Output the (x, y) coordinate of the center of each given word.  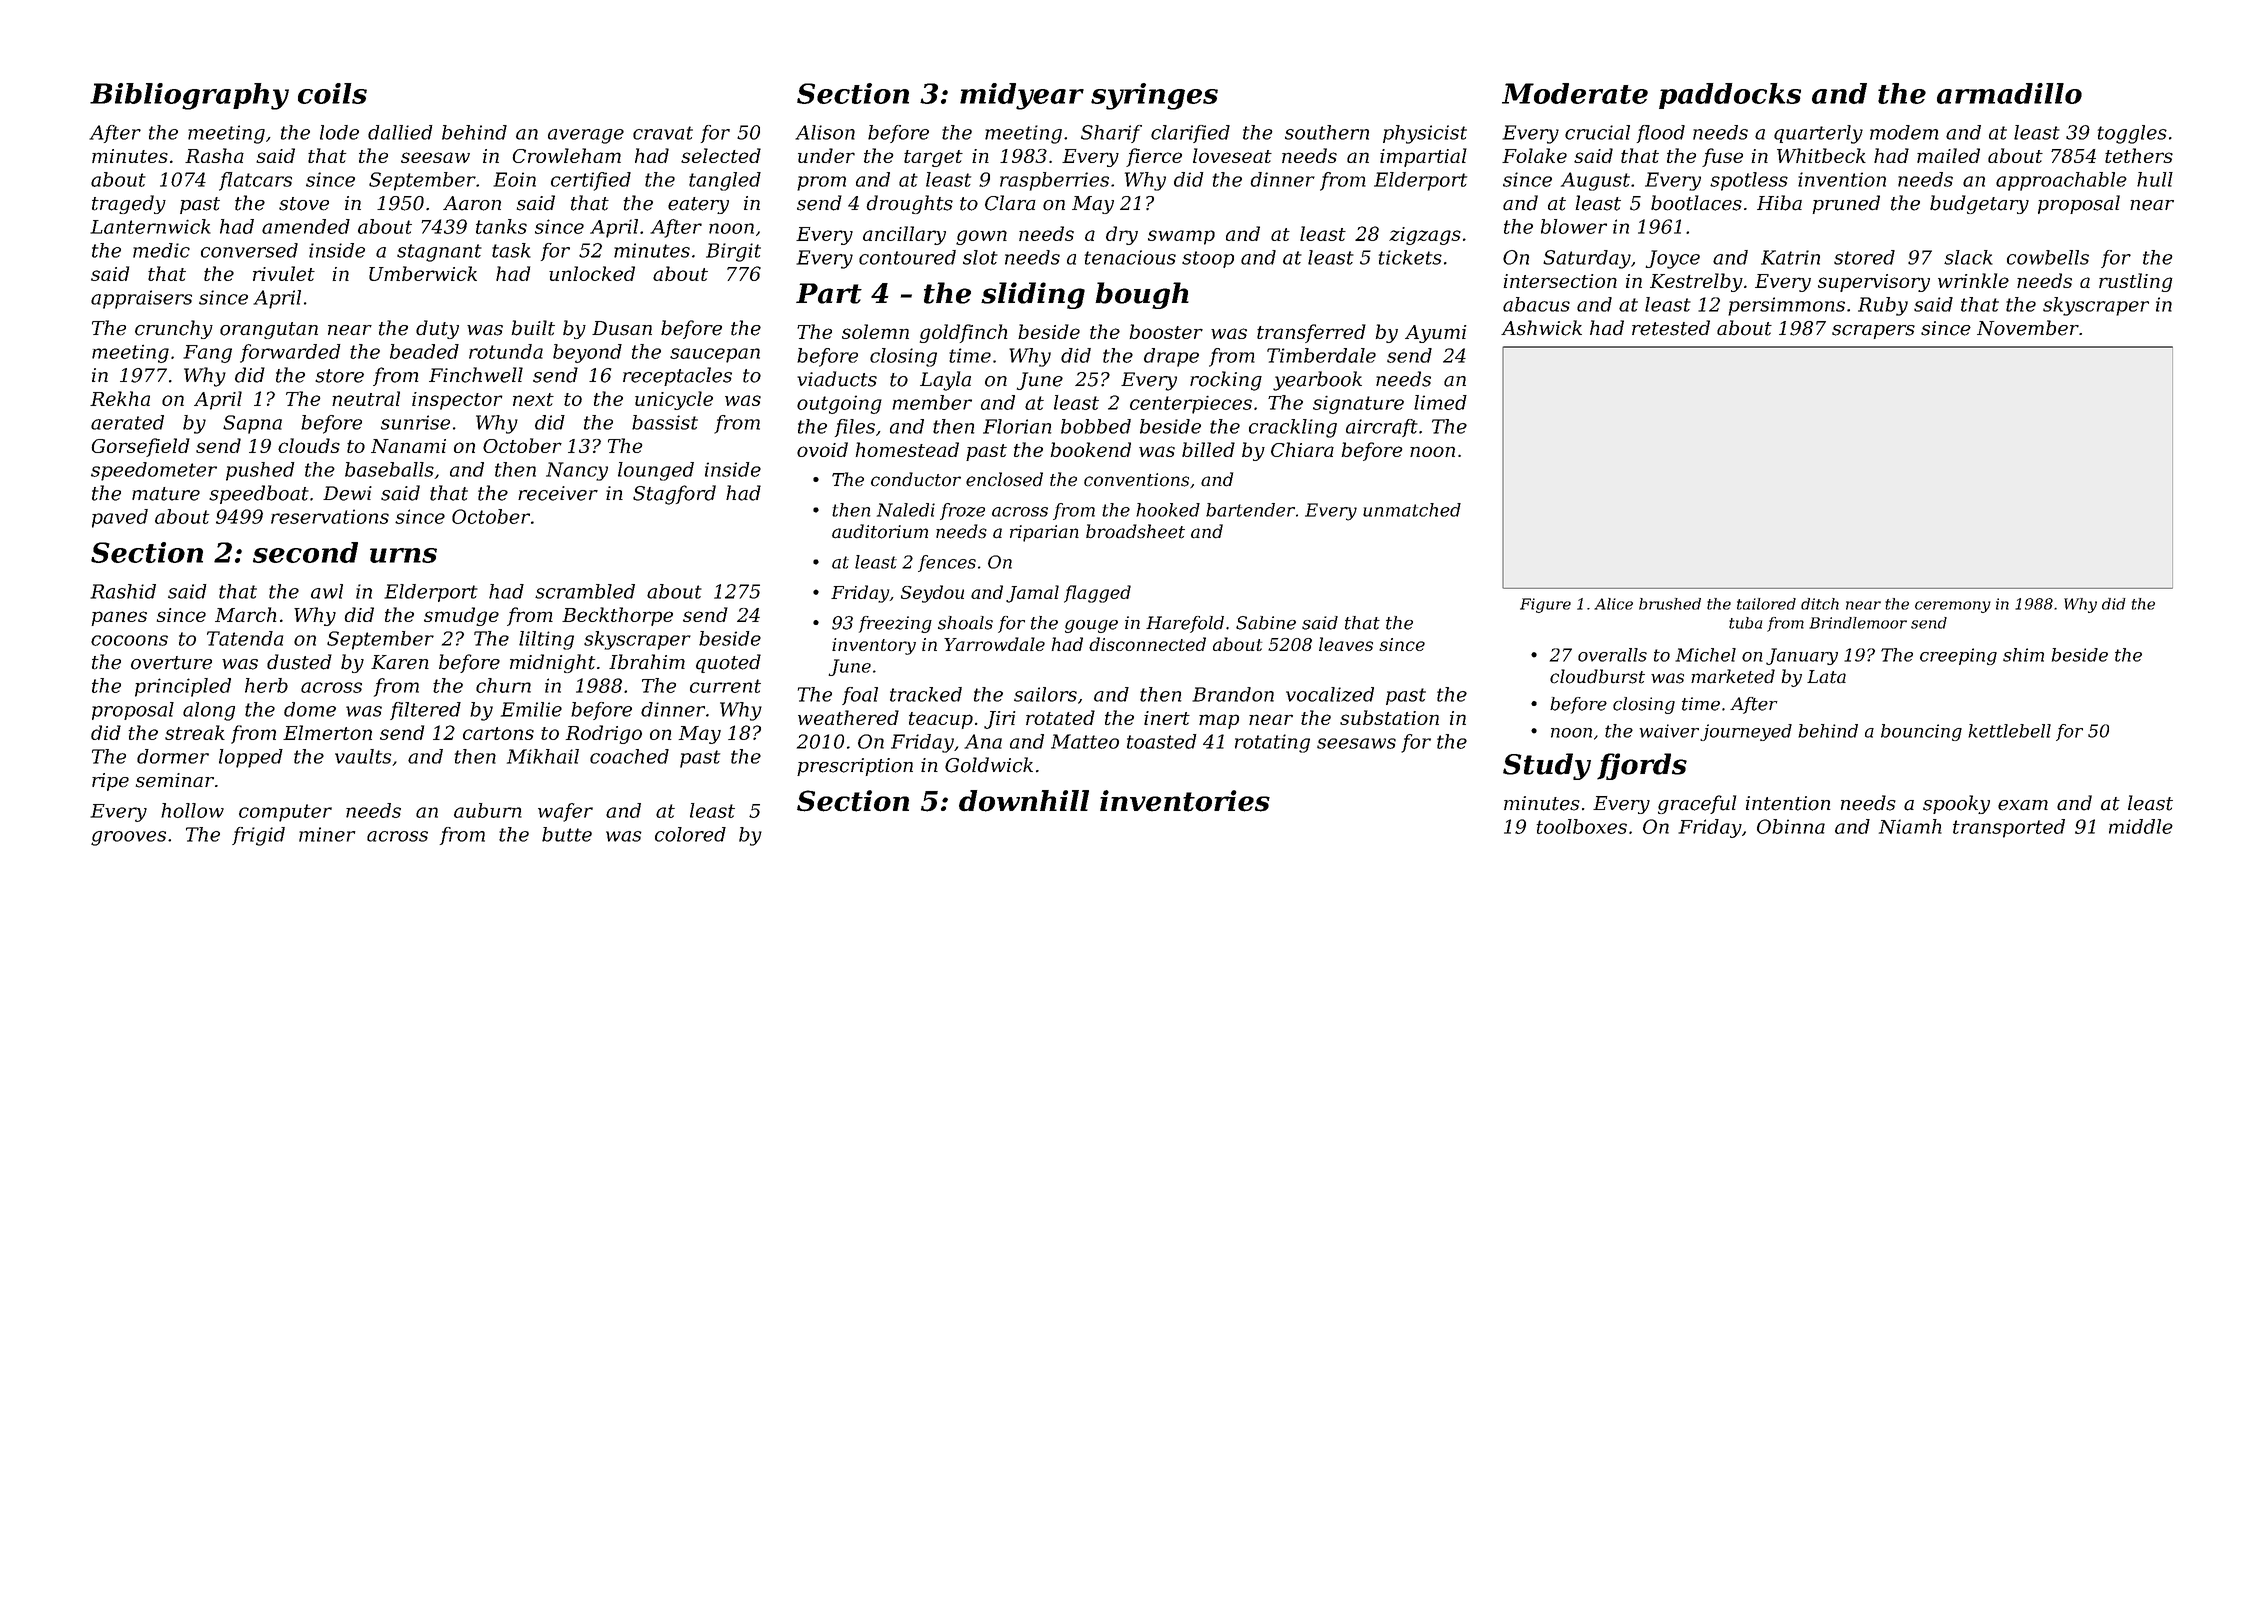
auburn (488, 810)
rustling (2135, 282)
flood (1661, 134)
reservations (330, 516)
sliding (1033, 295)
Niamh (1910, 826)
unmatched (1412, 510)
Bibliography (189, 96)
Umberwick (423, 273)
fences (947, 563)
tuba (1745, 623)
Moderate (1575, 93)
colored (690, 834)
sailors (1045, 694)
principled (183, 687)
